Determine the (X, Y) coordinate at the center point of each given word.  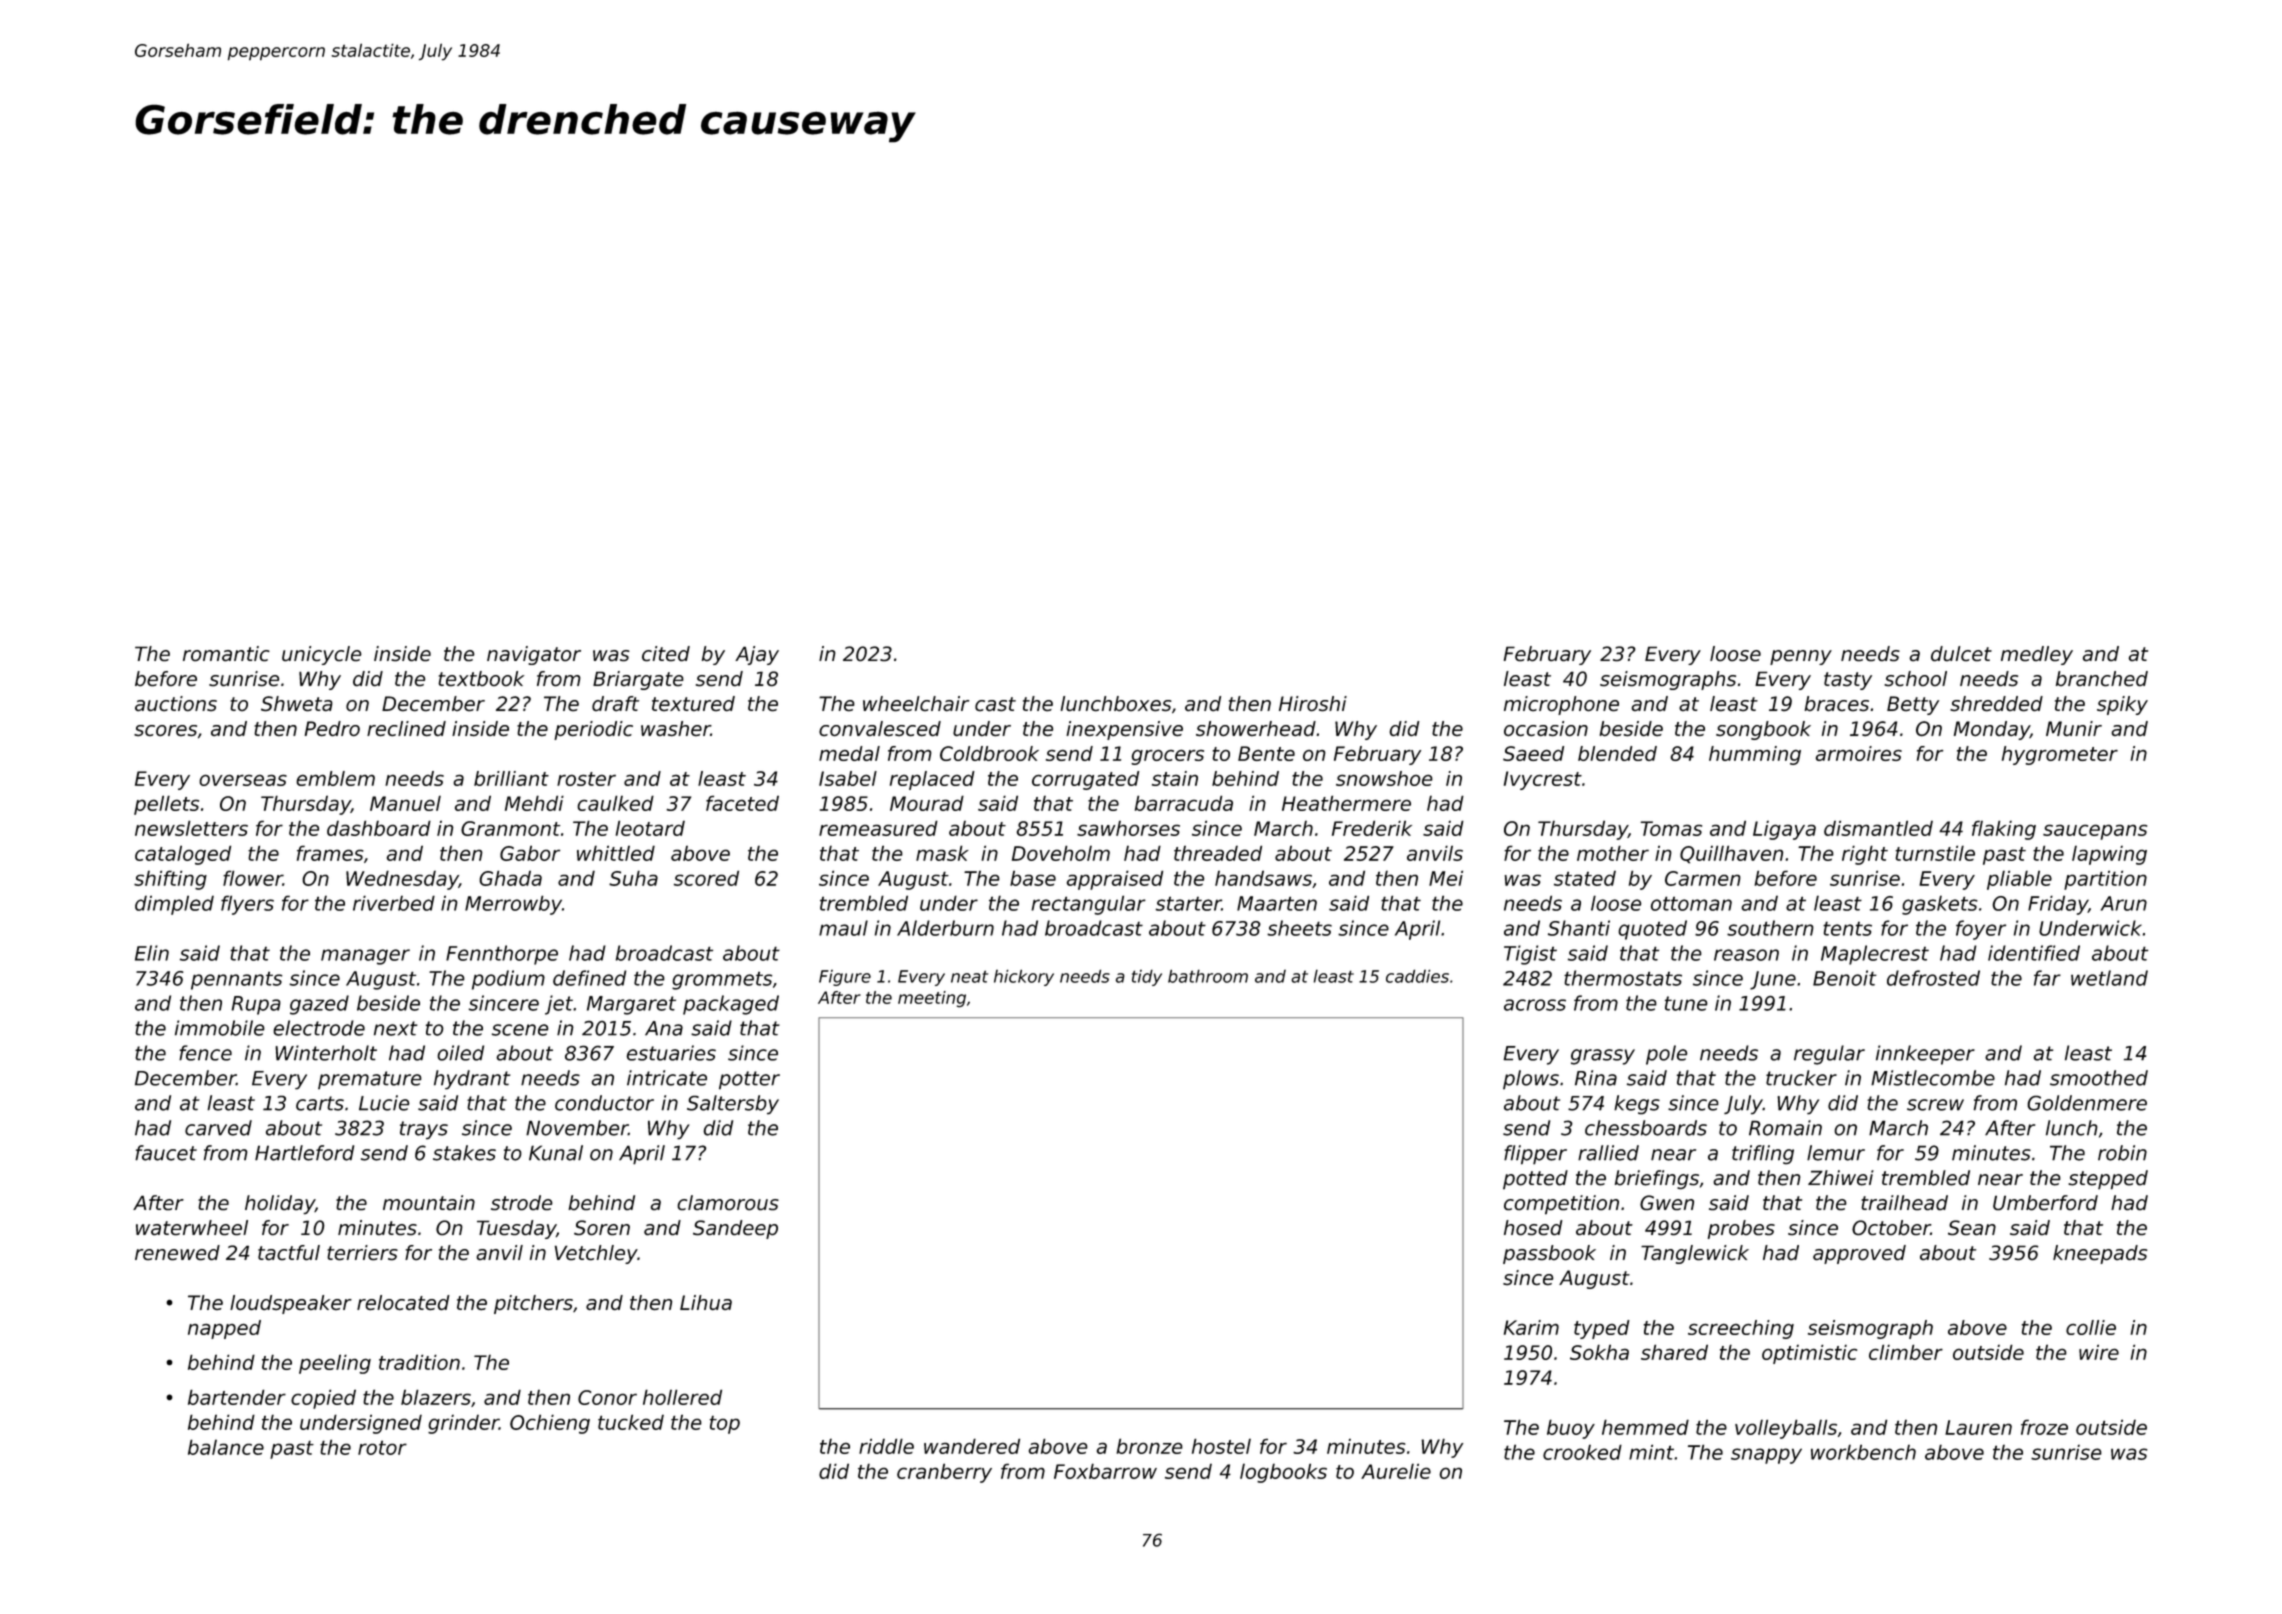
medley (2037, 655)
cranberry (944, 1473)
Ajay (757, 655)
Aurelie (1396, 1471)
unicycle (321, 655)
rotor (382, 1447)
